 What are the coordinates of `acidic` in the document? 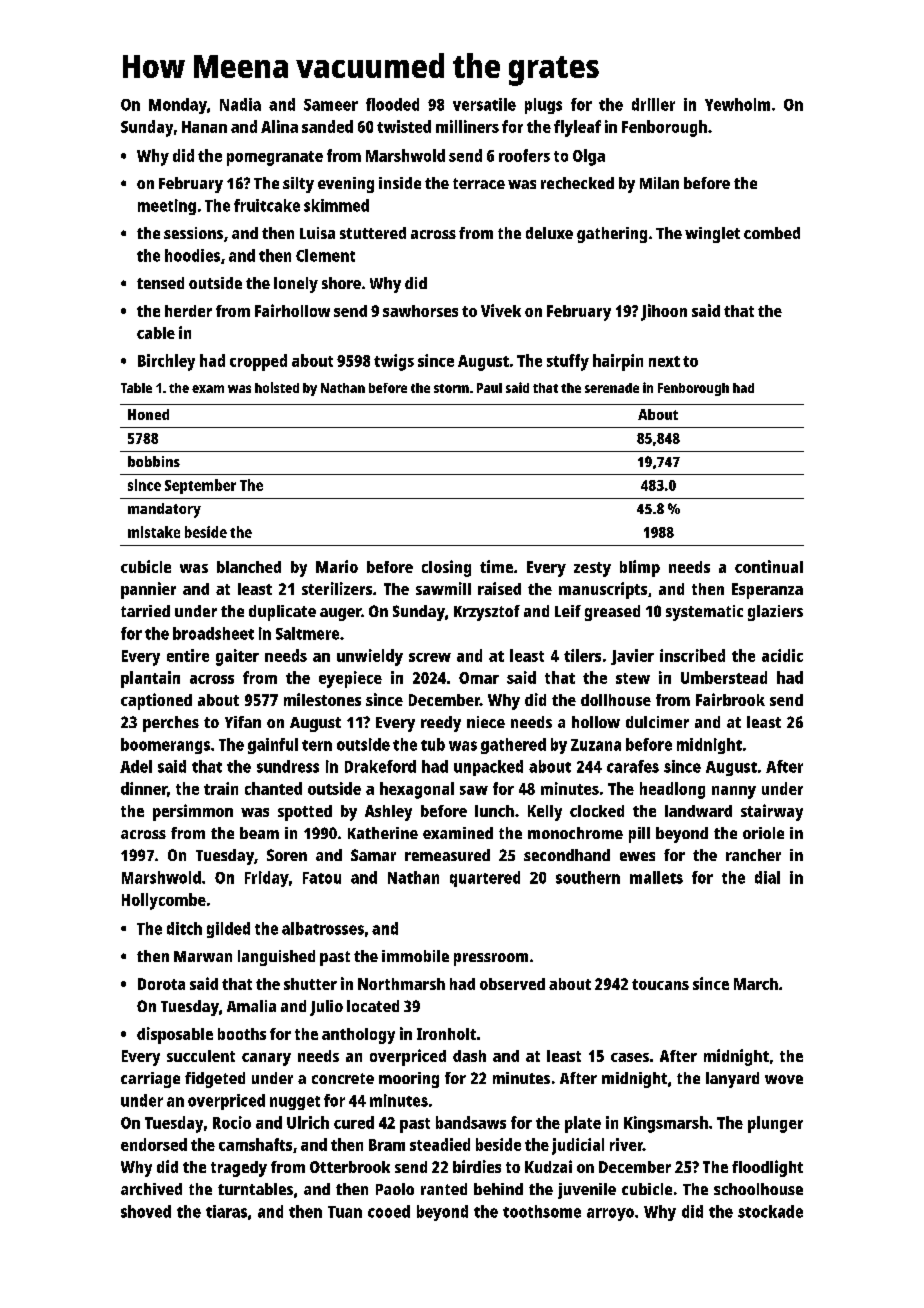 It's located at (782, 655).
